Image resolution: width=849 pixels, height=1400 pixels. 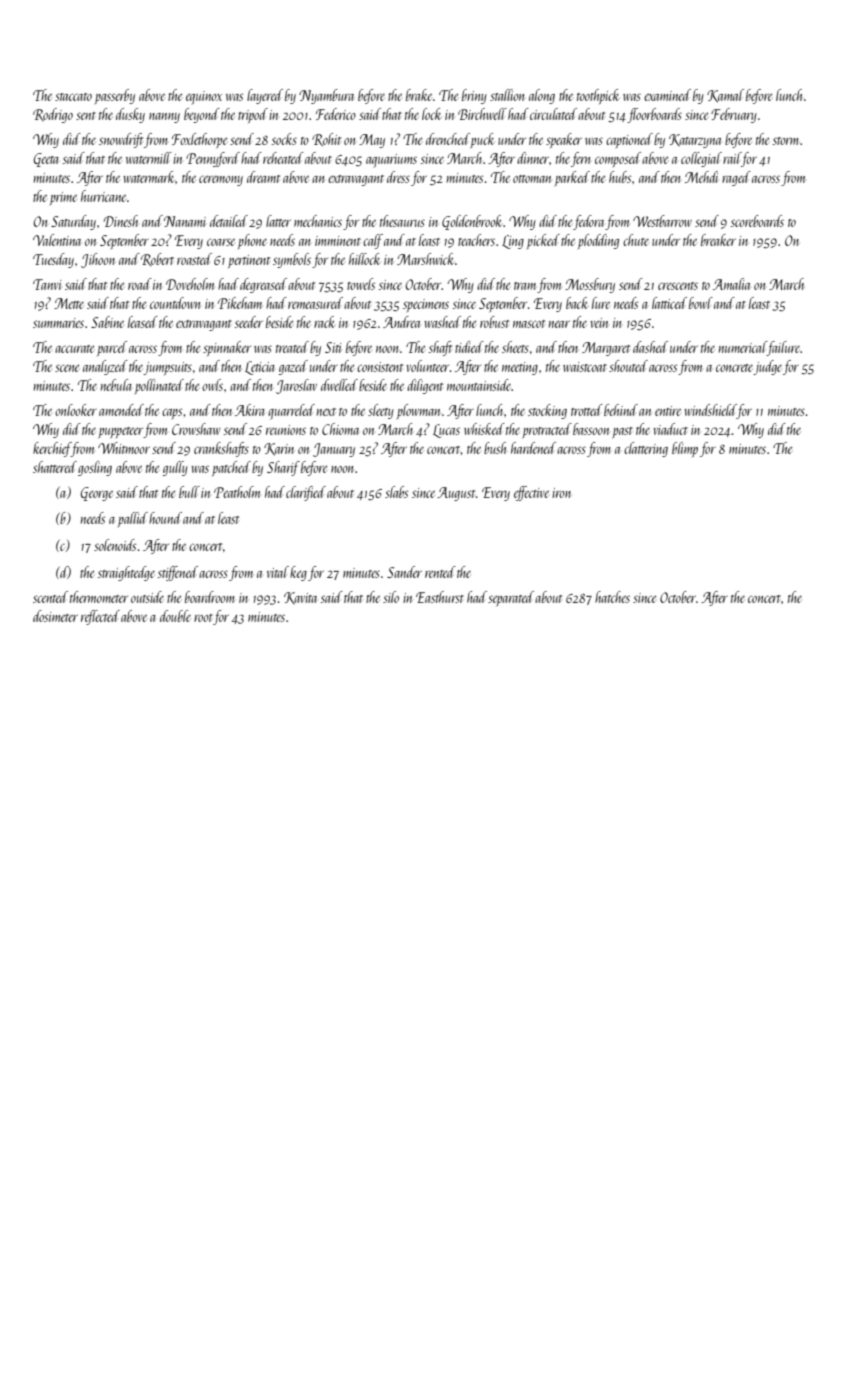 What do you see at coordinates (76, 410) in the image?
I see `onlooker` at bounding box center [76, 410].
